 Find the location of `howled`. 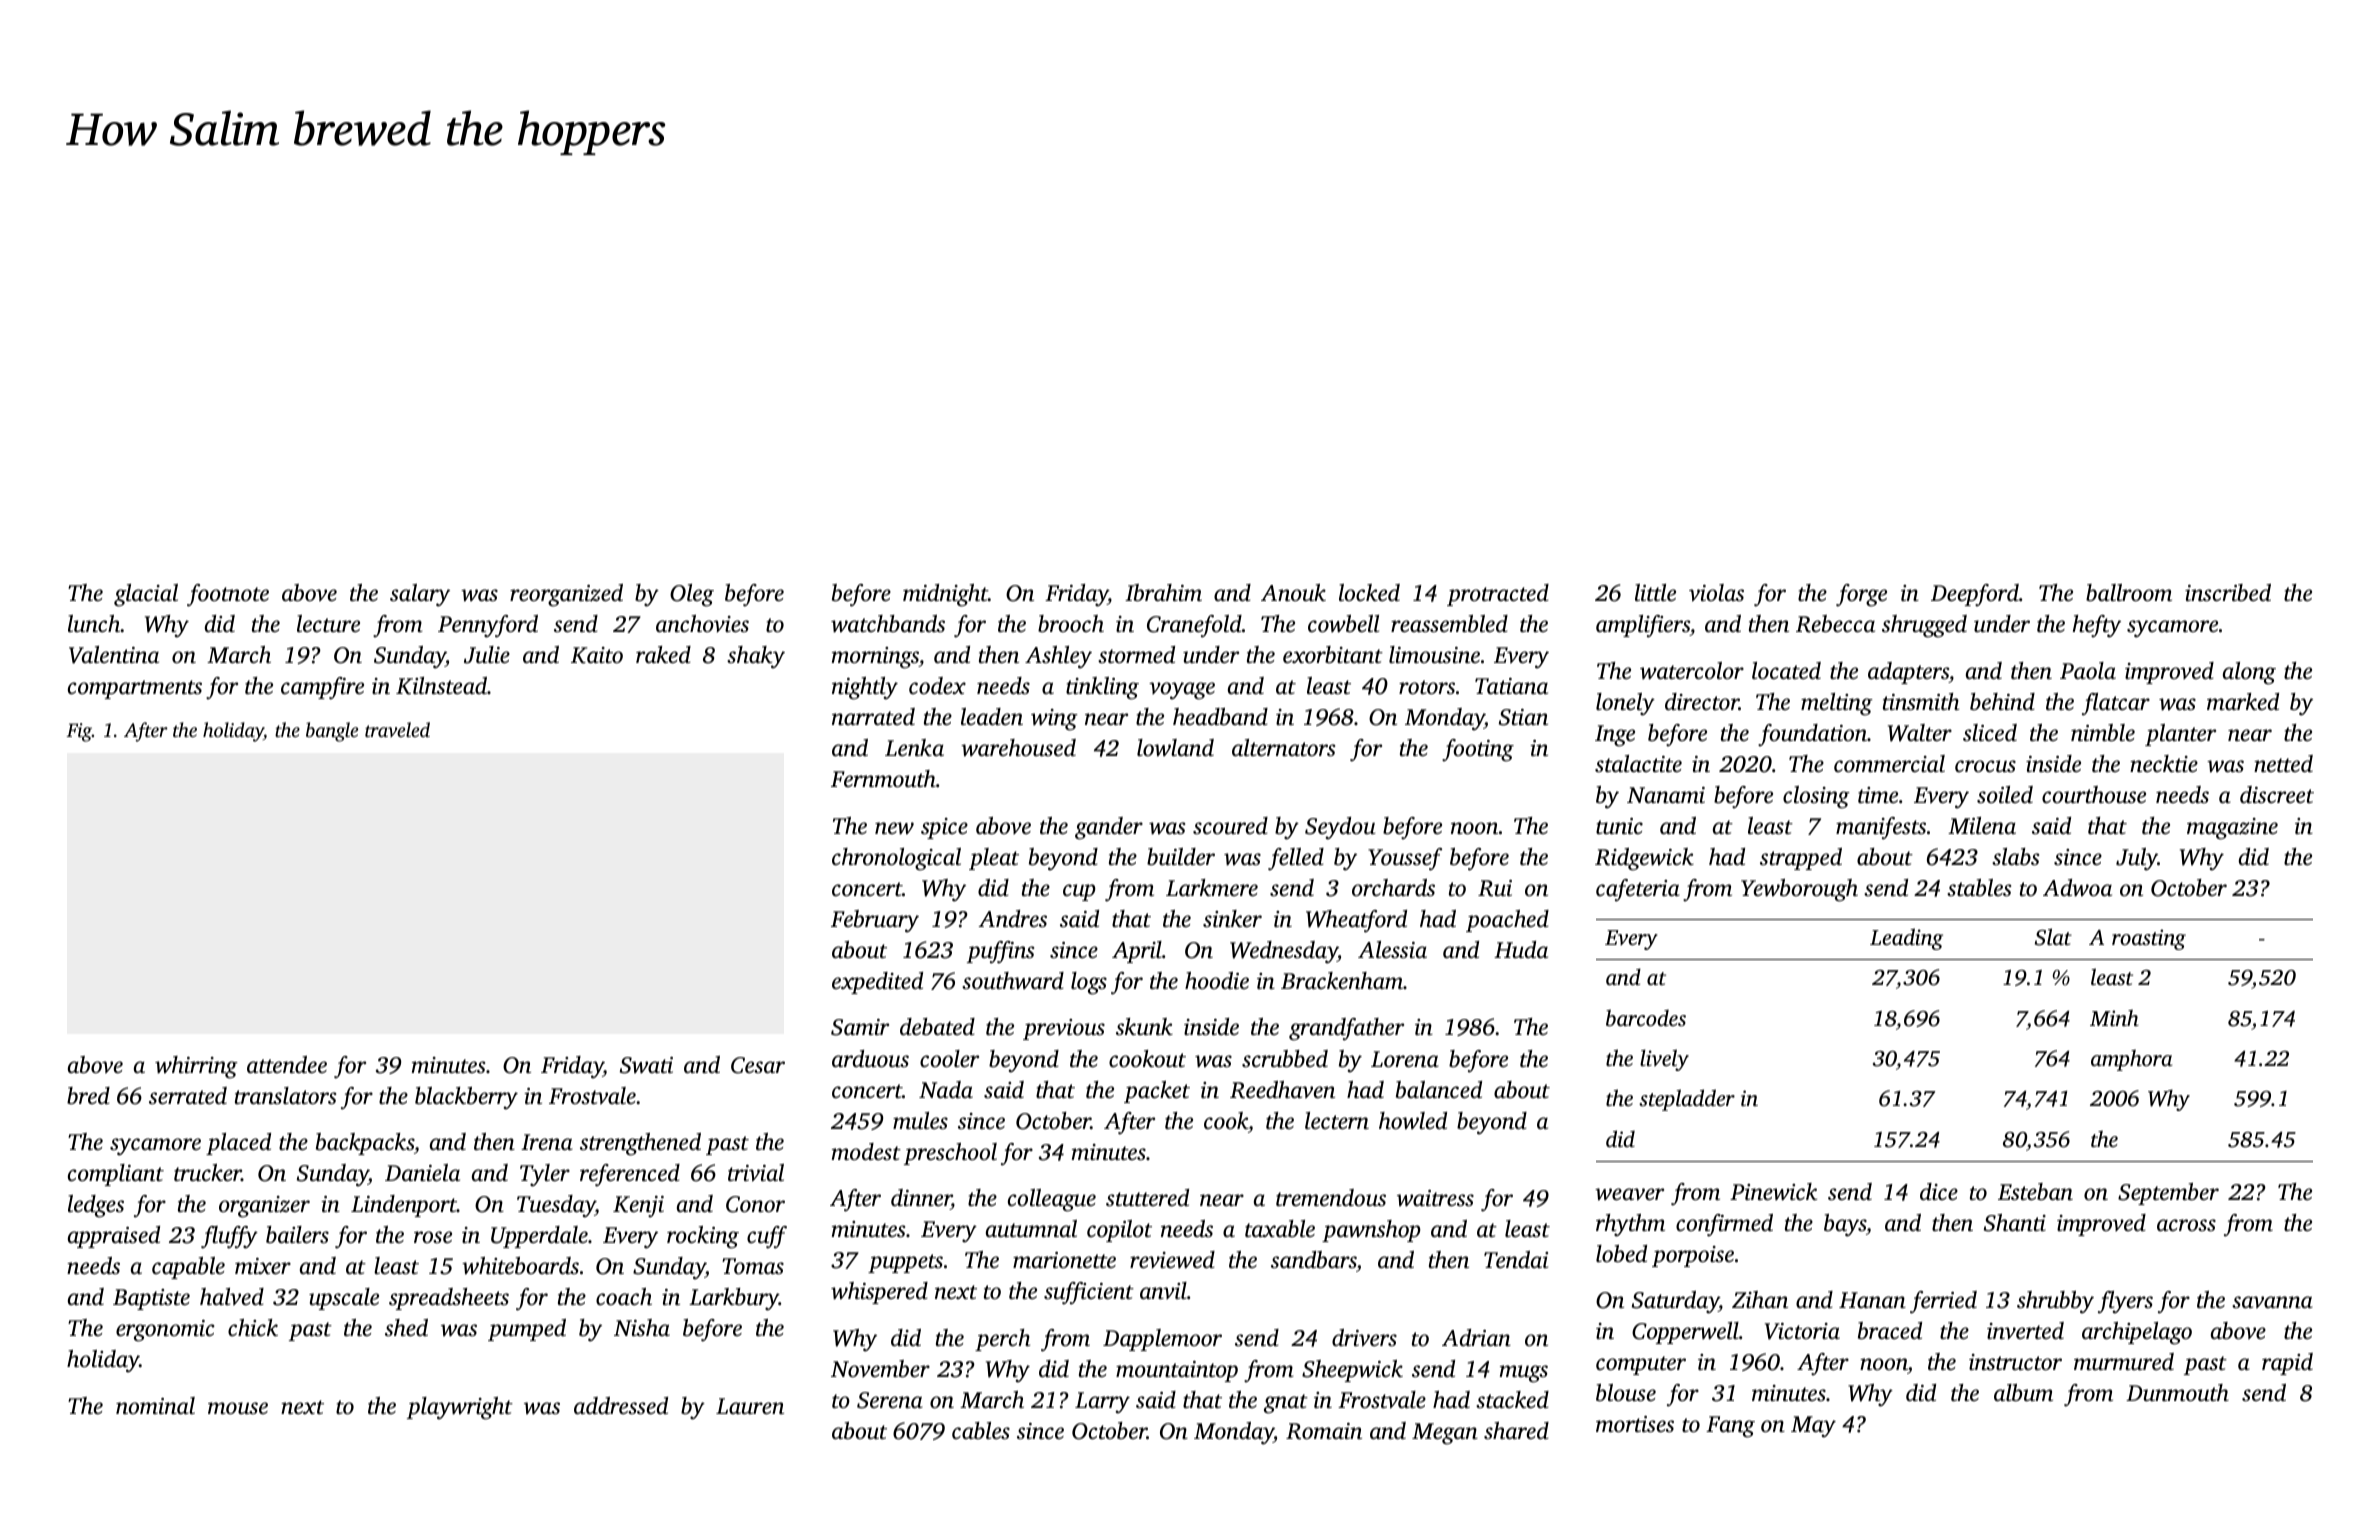

howled is located at coordinates (1413, 1121).
